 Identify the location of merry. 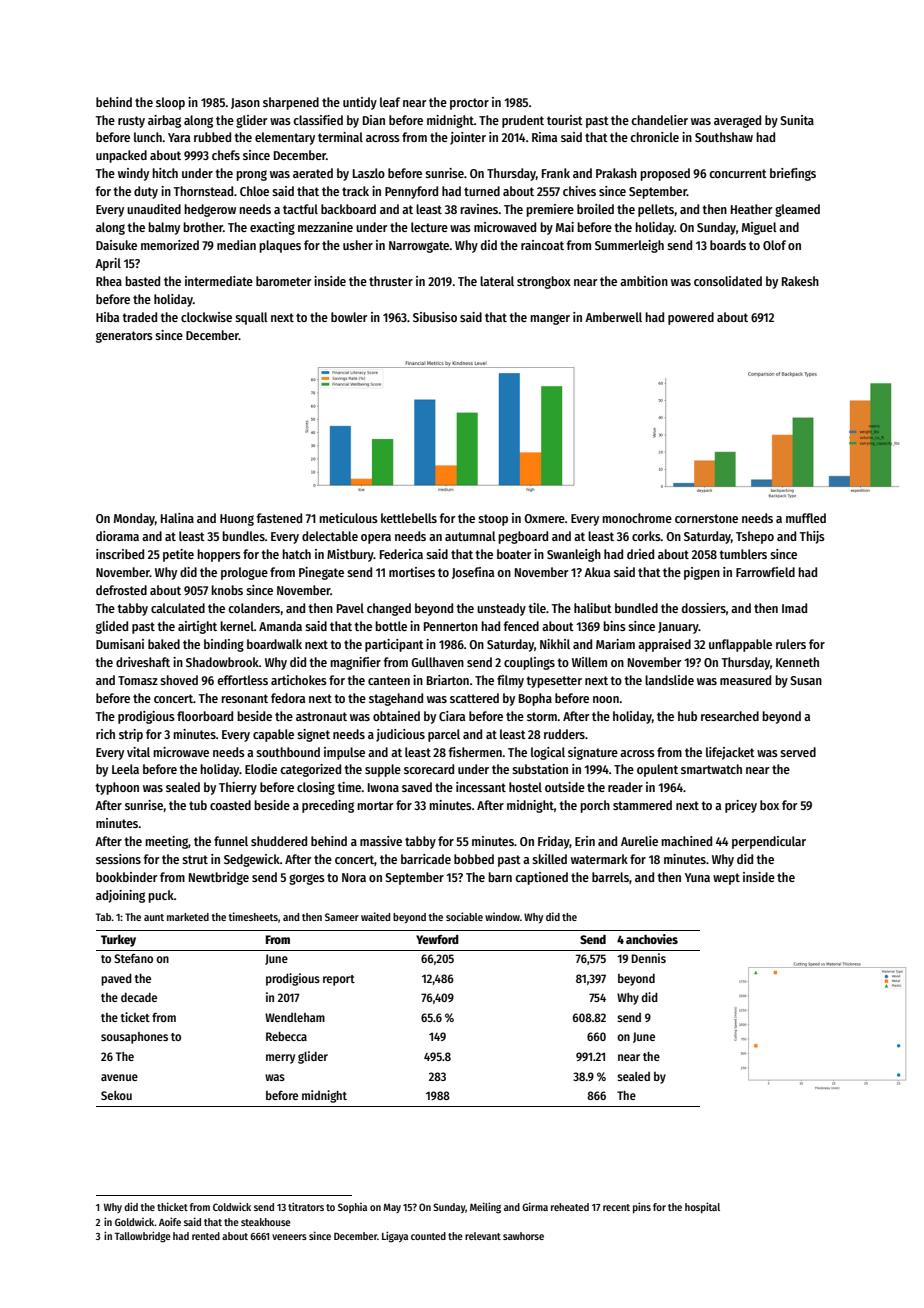
(280, 1059).
